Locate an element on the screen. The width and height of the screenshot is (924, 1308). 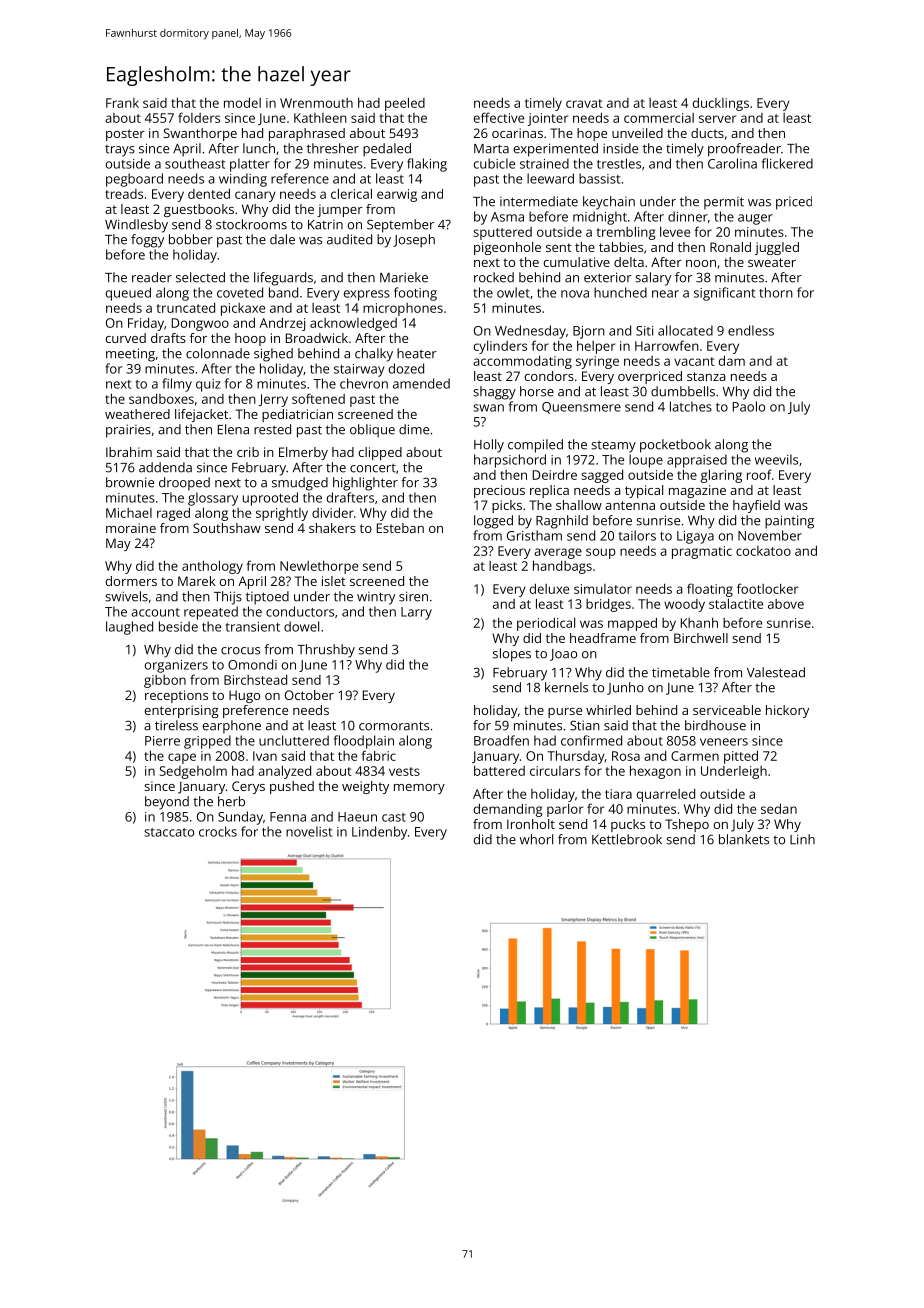
organizers is located at coordinates (176, 666).
